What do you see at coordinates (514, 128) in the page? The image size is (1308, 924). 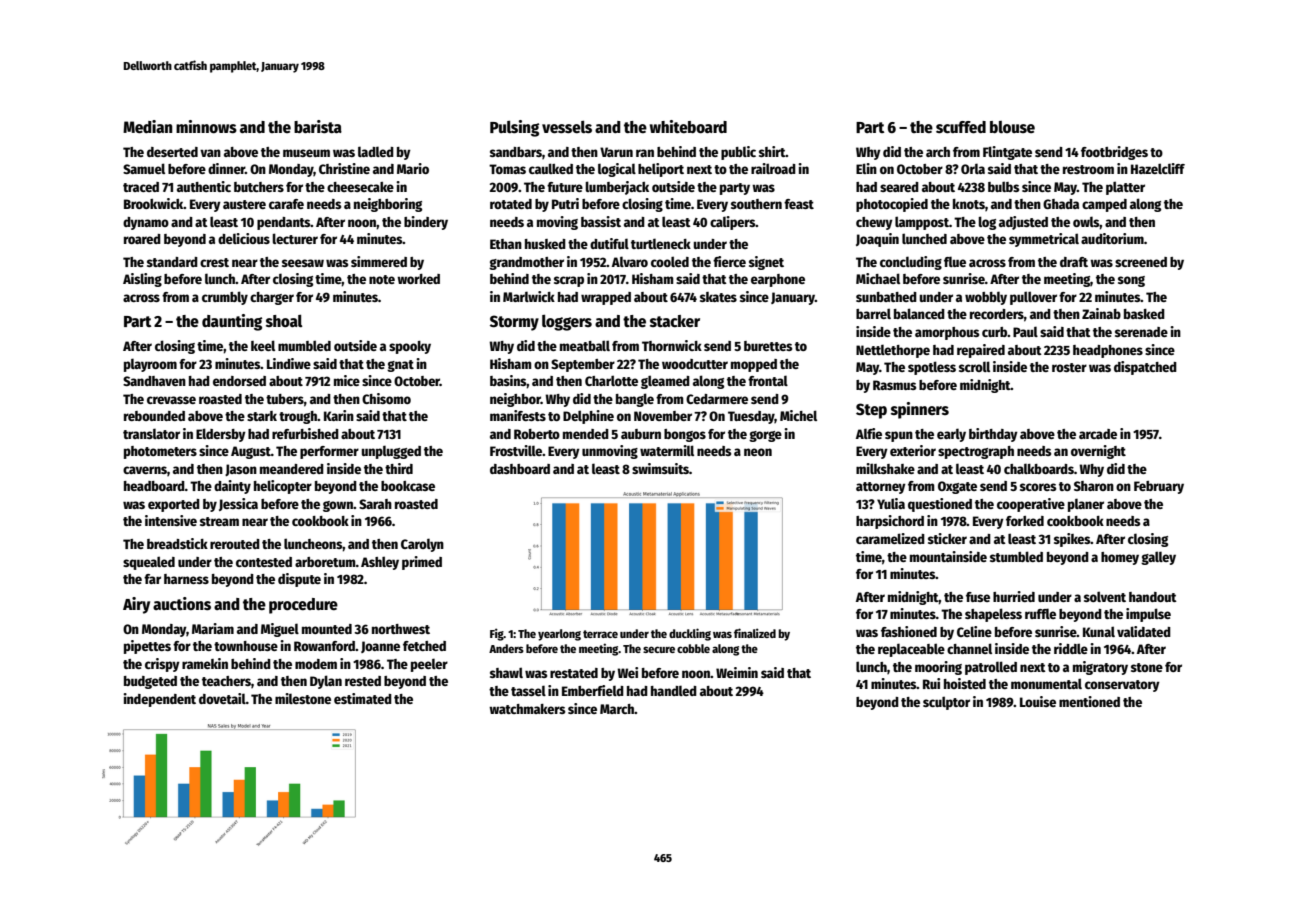 I see `Pulsing` at bounding box center [514, 128].
